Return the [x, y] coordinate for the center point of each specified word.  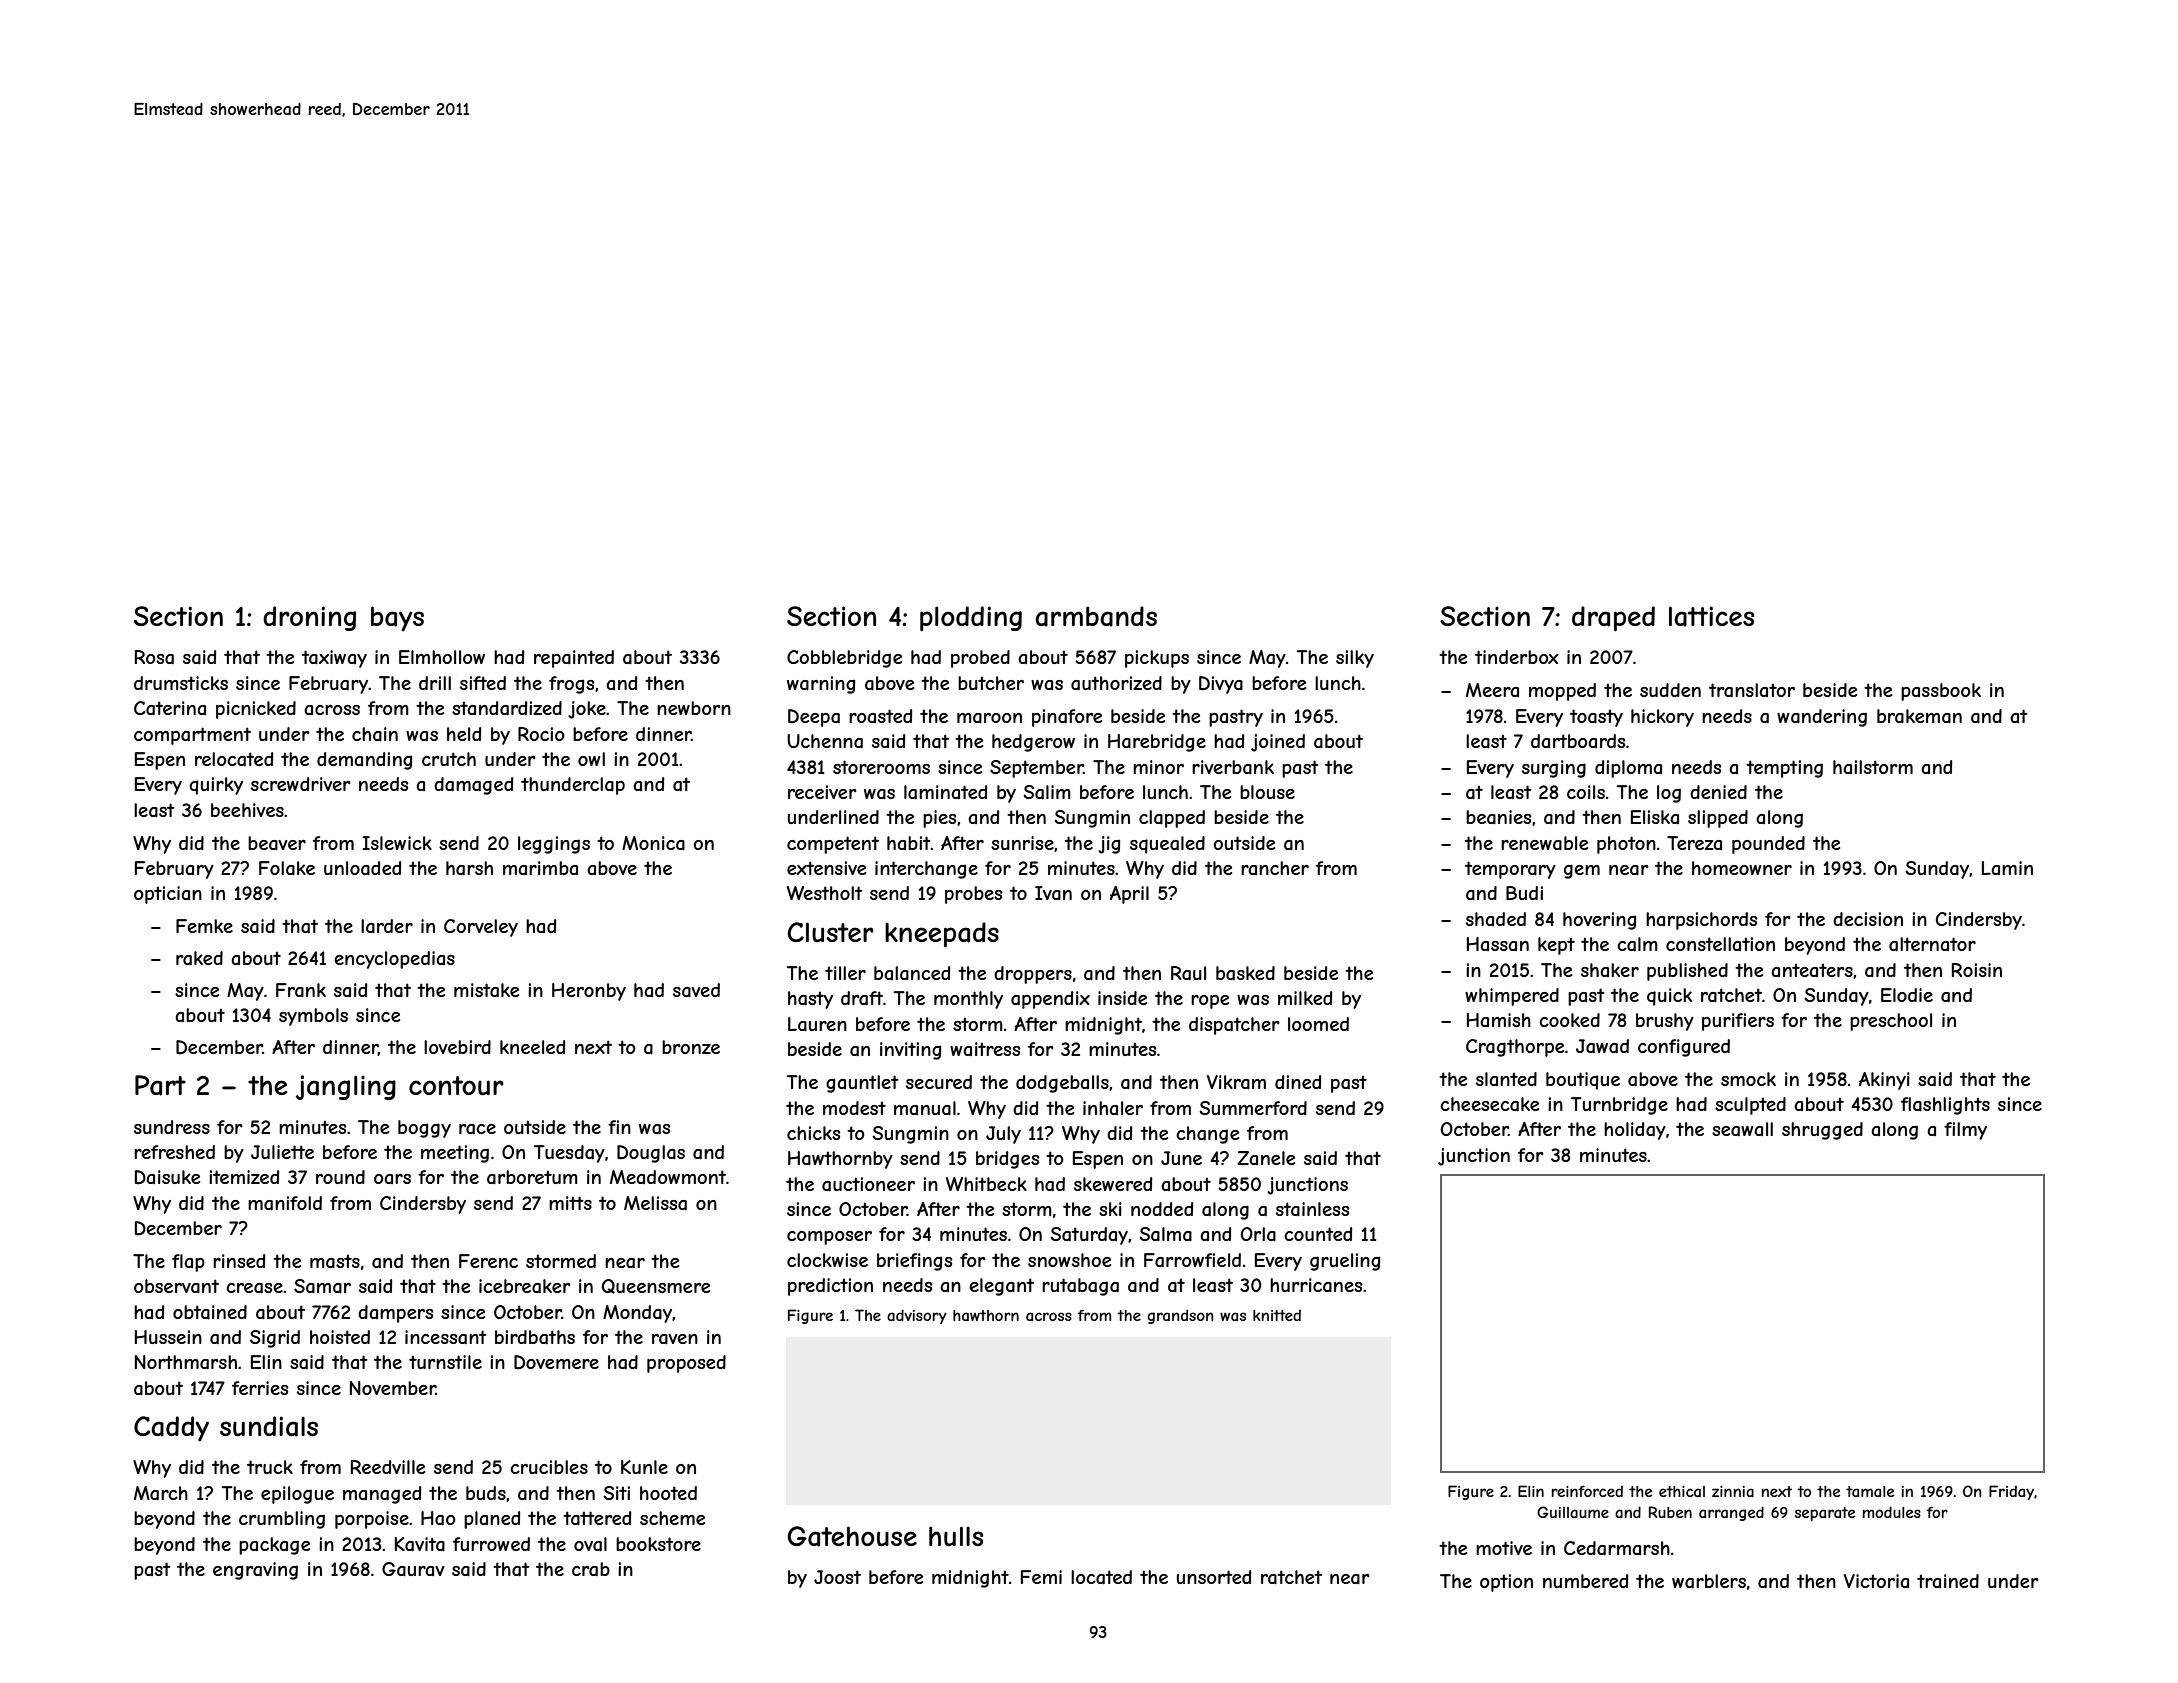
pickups [1157, 659]
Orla [1258, 1234]
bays [397, 619]
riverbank [1233, 767]
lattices [1711, 616]
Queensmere [655, 1286]
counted [1318, 1234]
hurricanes [1316, 1285]
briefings [914, 1262]
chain [375, 734]
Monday [638, 1314]
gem [1582, 871]
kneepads [942, 935]
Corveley [481, 928]
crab [591, 1569]
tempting [1784, 769]
